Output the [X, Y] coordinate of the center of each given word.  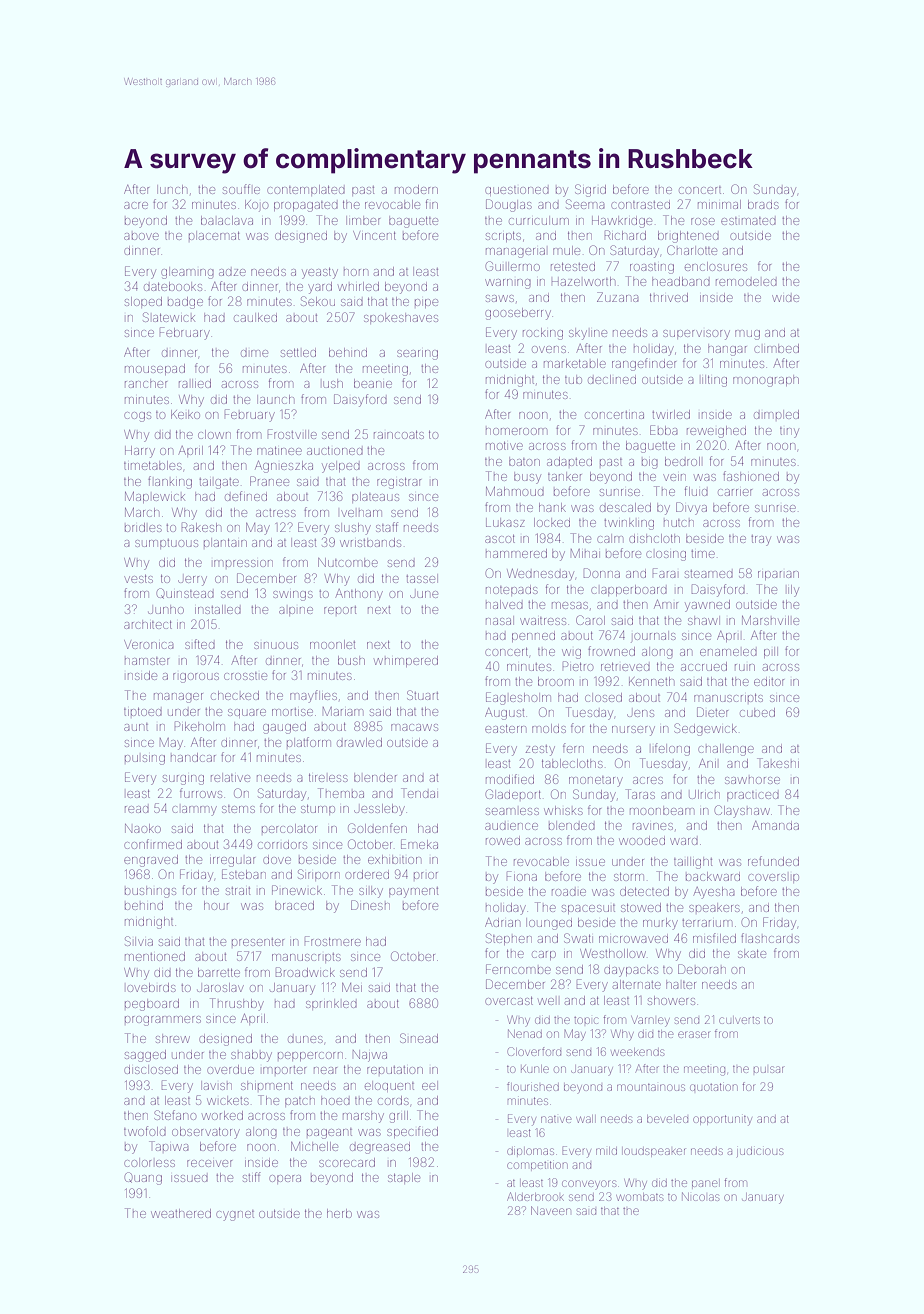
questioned [517, 190]
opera [285, 1179]
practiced [753, 796]
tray [761, 540]
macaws [414, 727]
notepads [512, 591]
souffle [241, 189]
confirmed [153, 844]
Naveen [551, 1210]
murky [660, 924]
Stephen [509, 939]
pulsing [145, 760]
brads [763, 204]
